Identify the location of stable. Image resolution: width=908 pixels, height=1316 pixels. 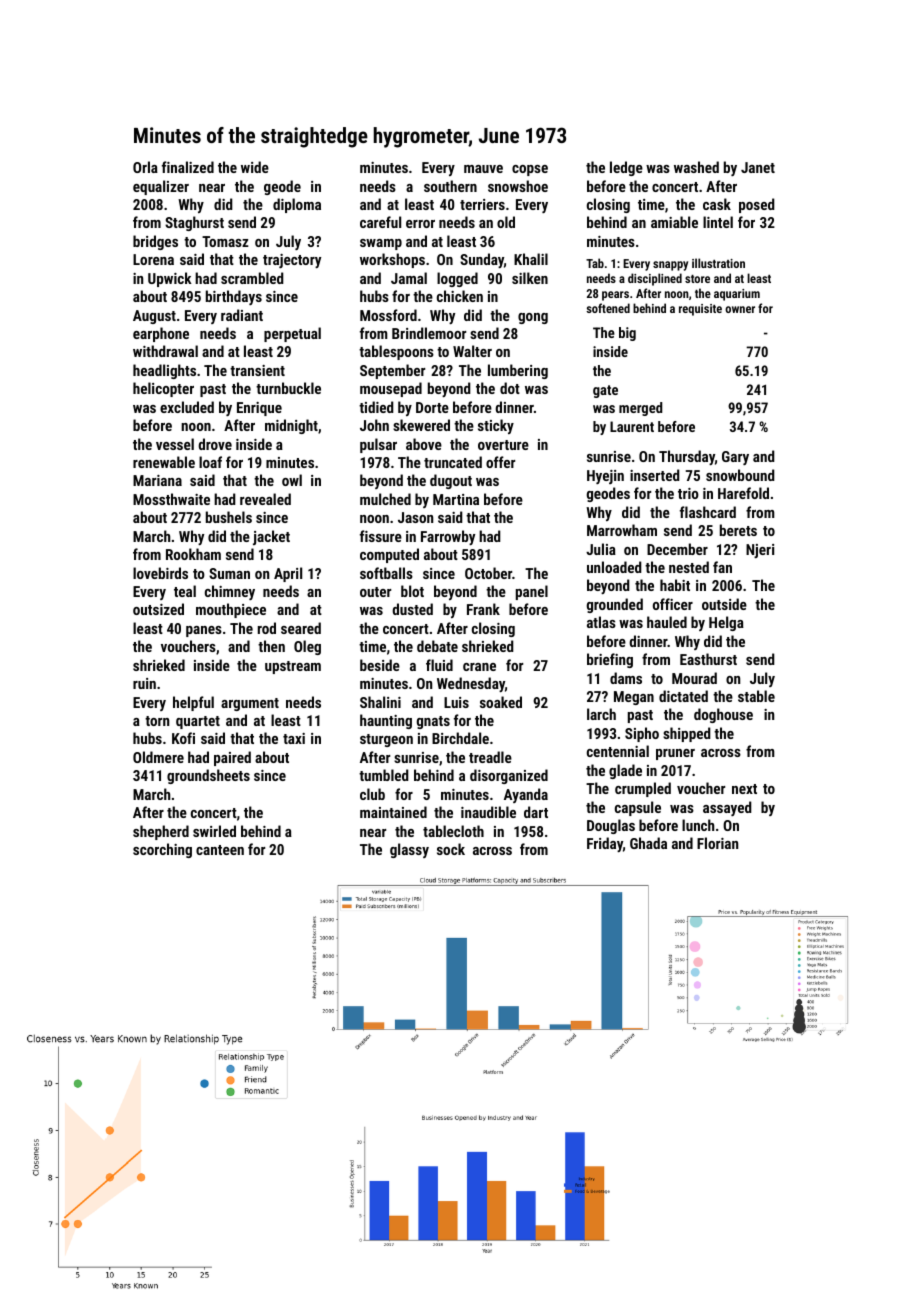
(756, 696).
